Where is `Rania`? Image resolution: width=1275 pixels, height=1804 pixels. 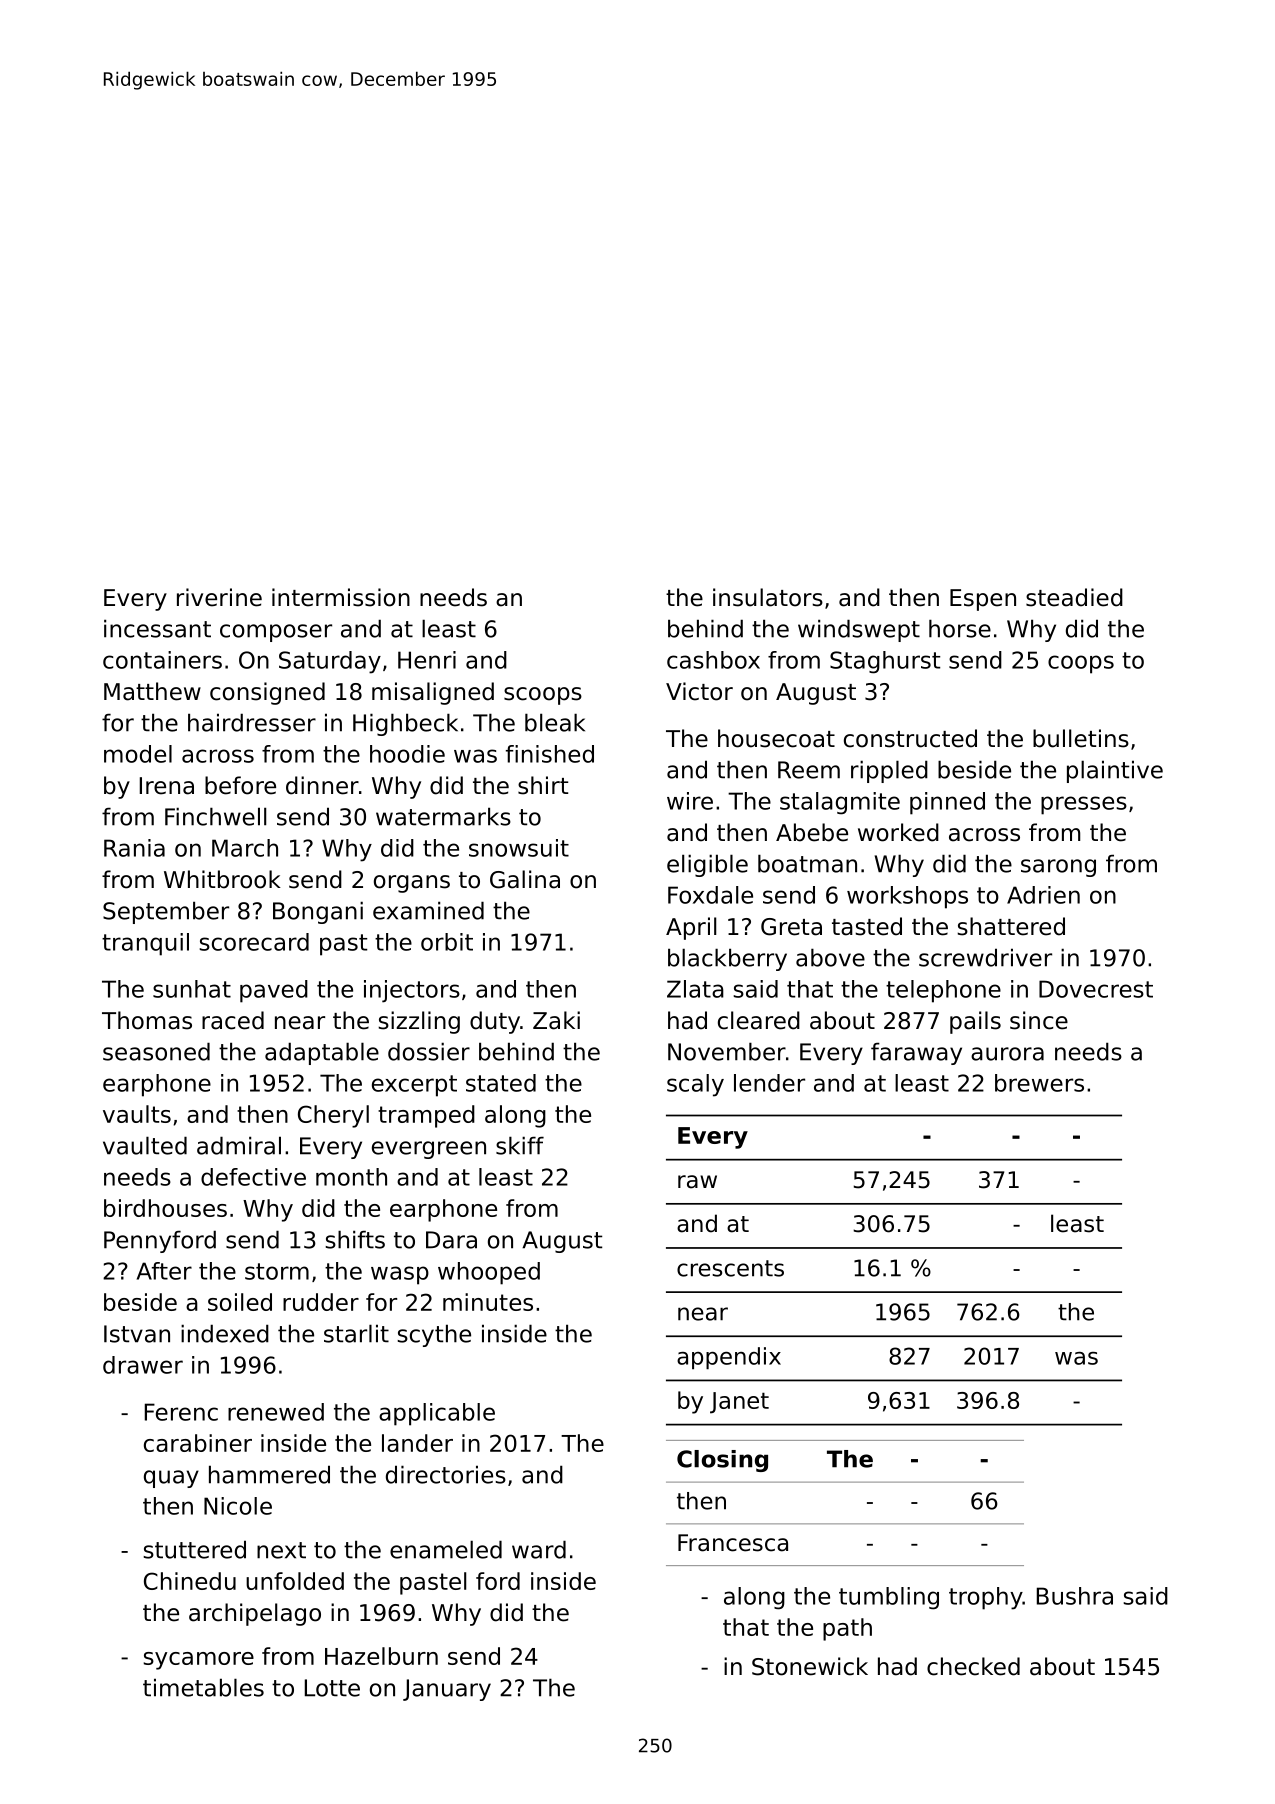 Rania is located at coordinates (134, 848).
